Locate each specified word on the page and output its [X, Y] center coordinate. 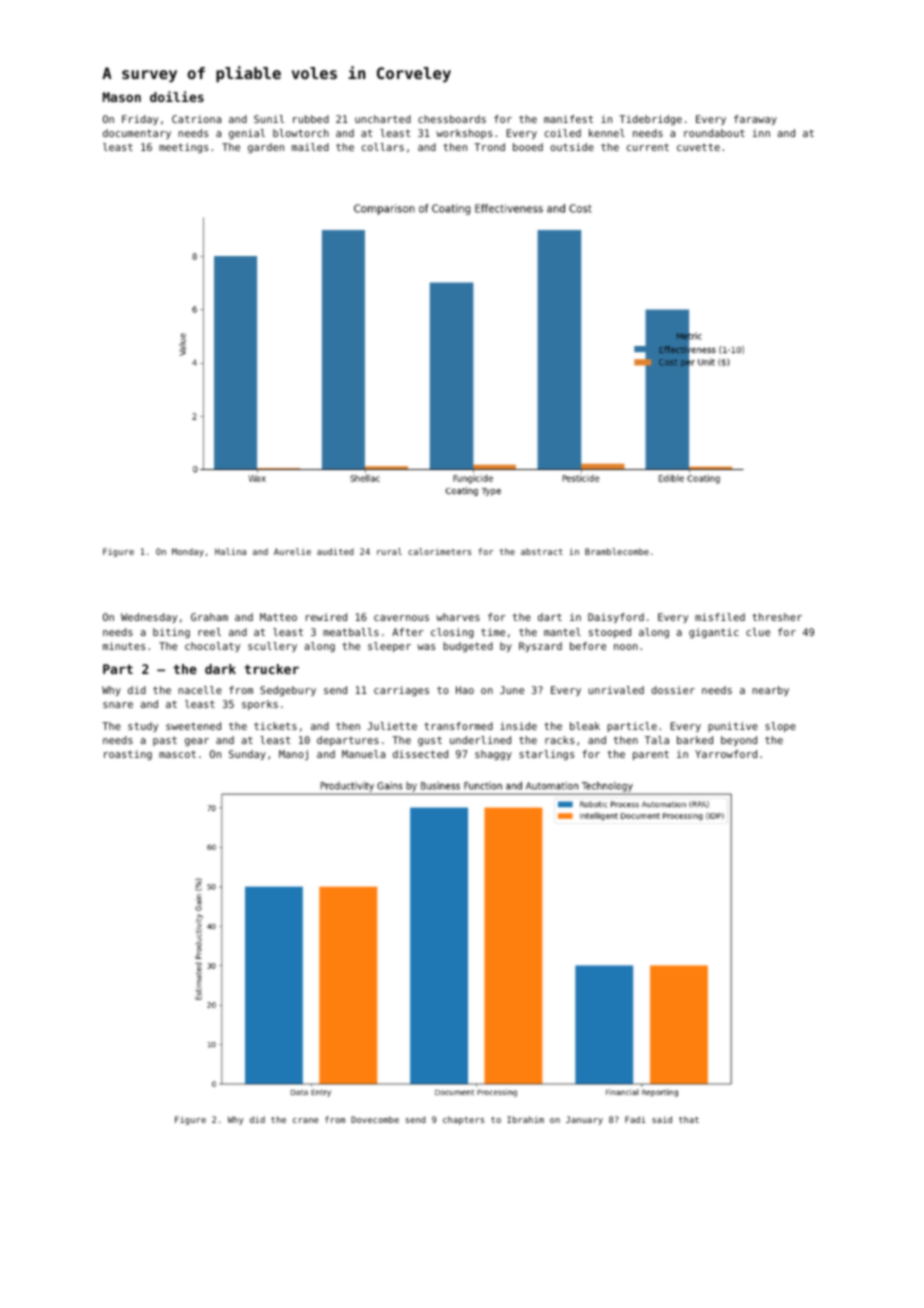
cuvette [698, 147]
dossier [673, 690]
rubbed [311, 119]
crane [305, 1120]
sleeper [389, 647]
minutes [124, 646]
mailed [310, 147]
